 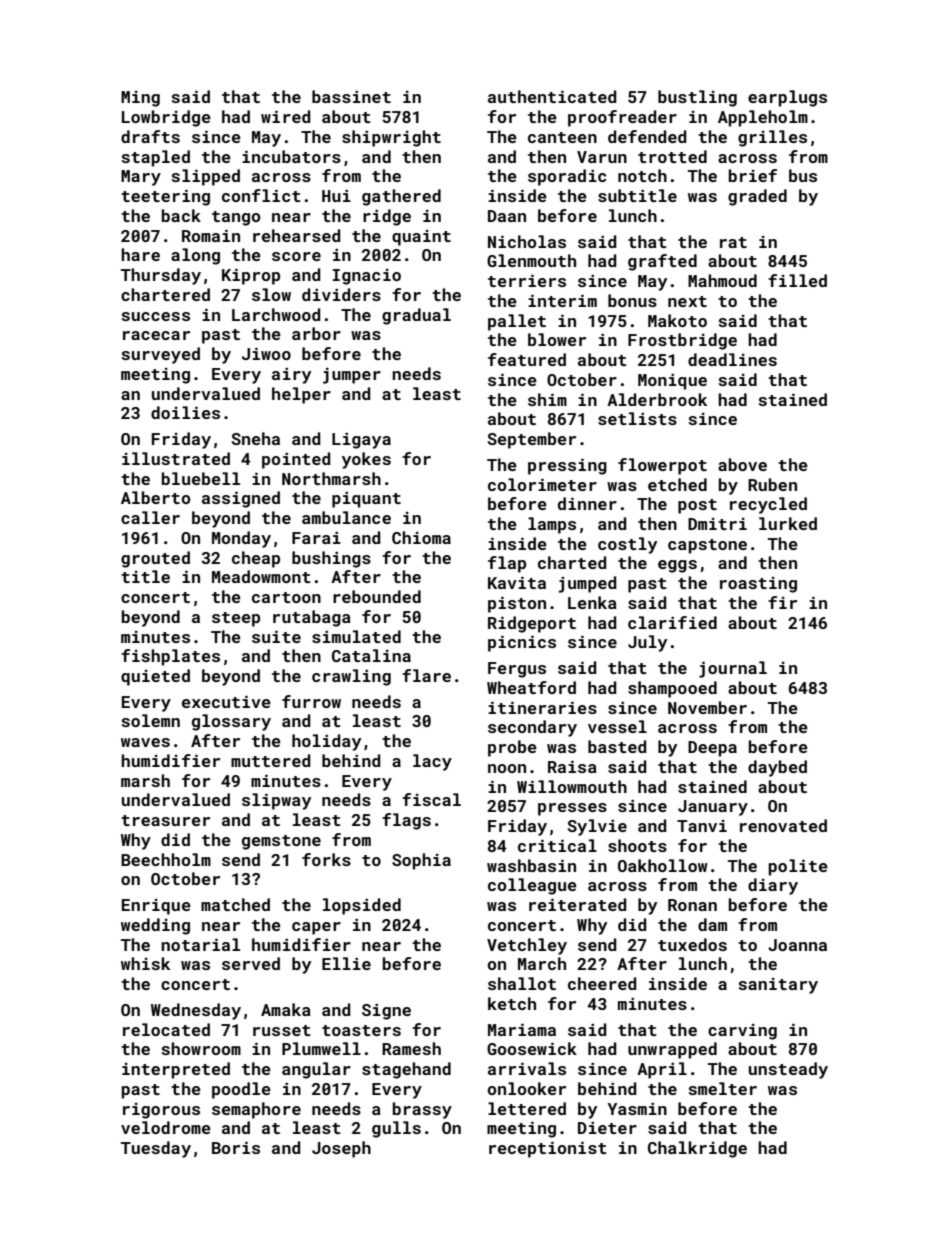 What do you see at coordinates (341, 1149) in the image?
I see `Joseph` at bounding box center [341, 1149].
